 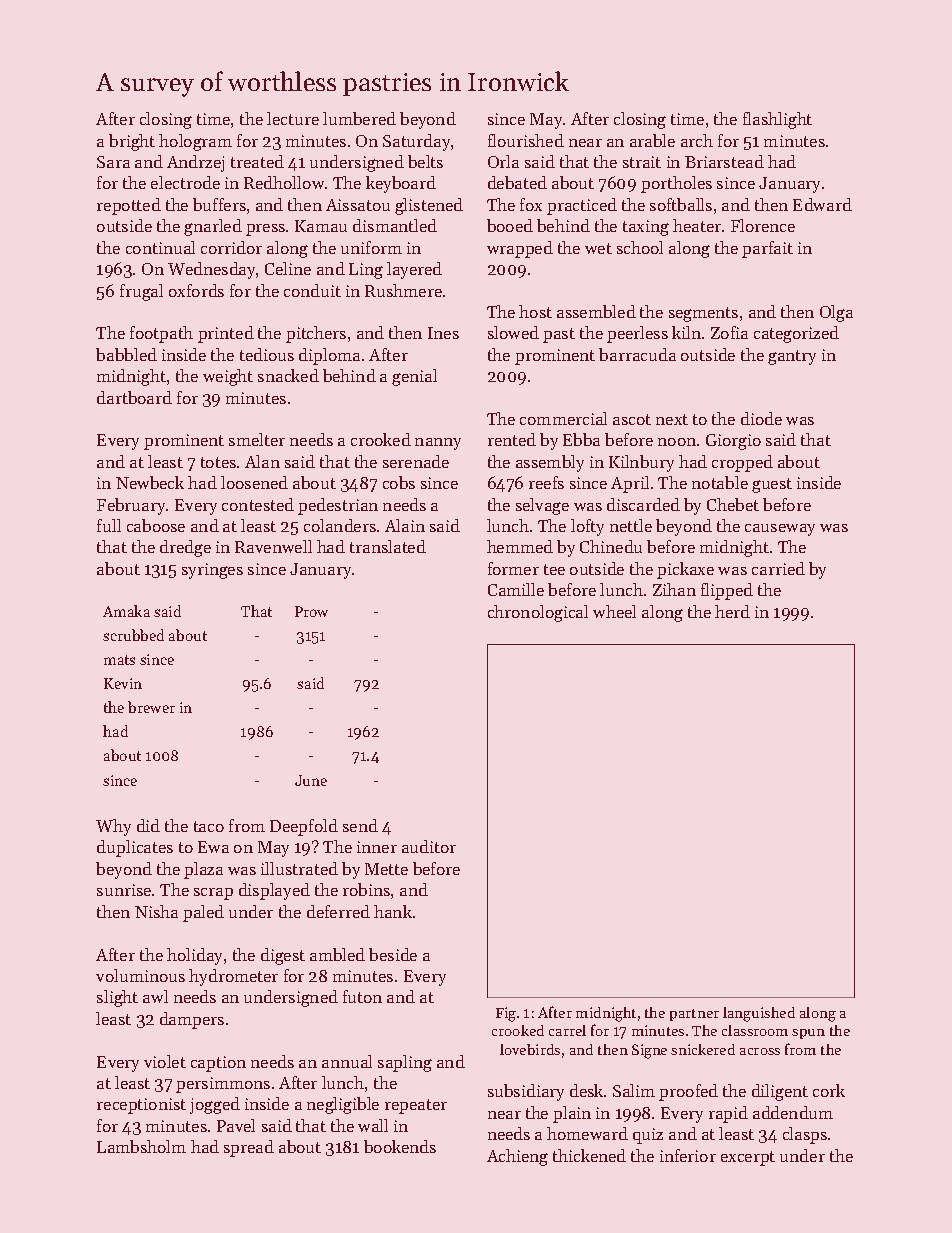 What do you see at coordinates (141, 292) in the screenshot?
I see `frugal` at bounding box center [141, 292].
